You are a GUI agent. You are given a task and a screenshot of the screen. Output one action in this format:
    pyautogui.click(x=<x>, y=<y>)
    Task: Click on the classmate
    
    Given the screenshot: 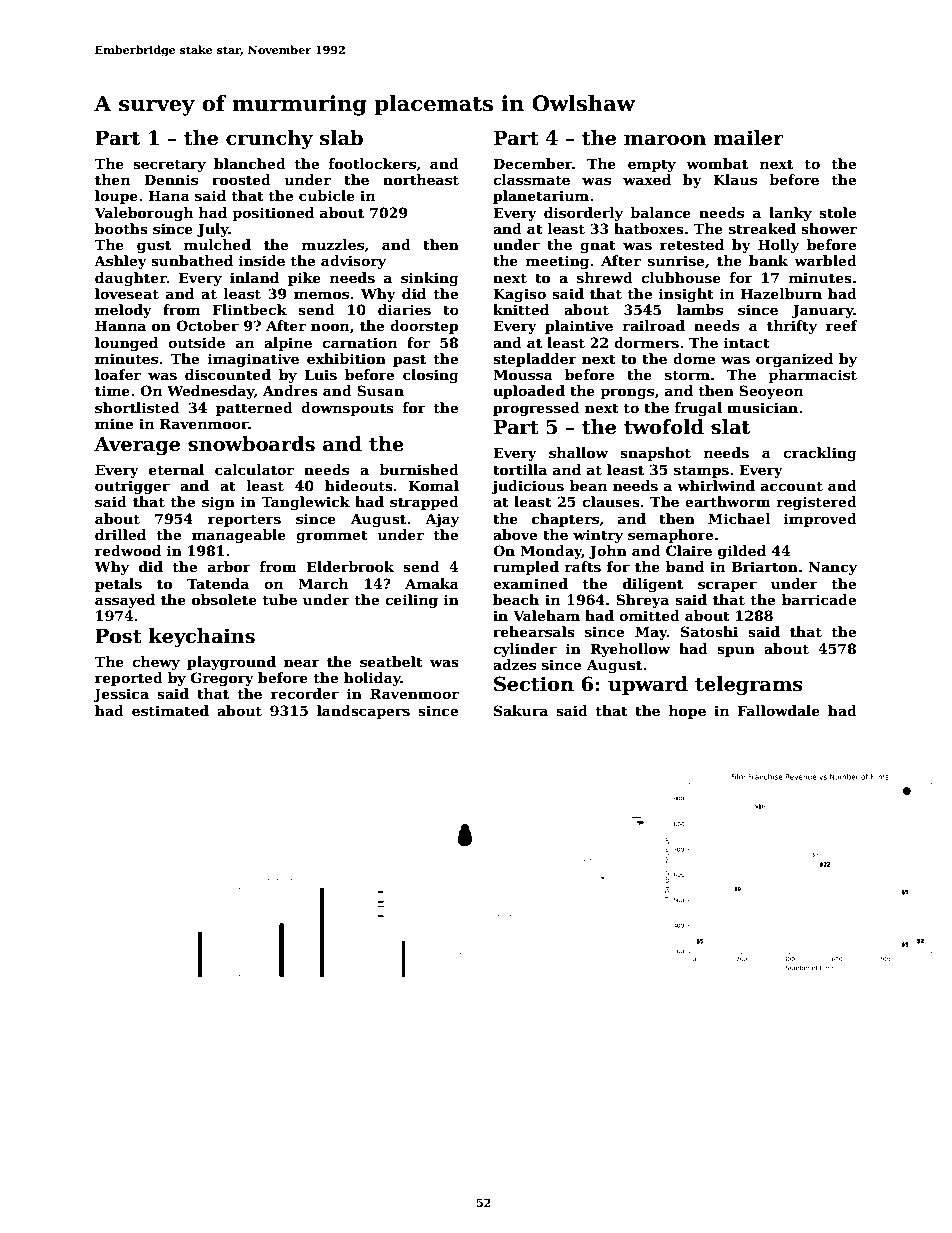 What is the action you would take?
    pyautogui.click(x=531, y=179)
